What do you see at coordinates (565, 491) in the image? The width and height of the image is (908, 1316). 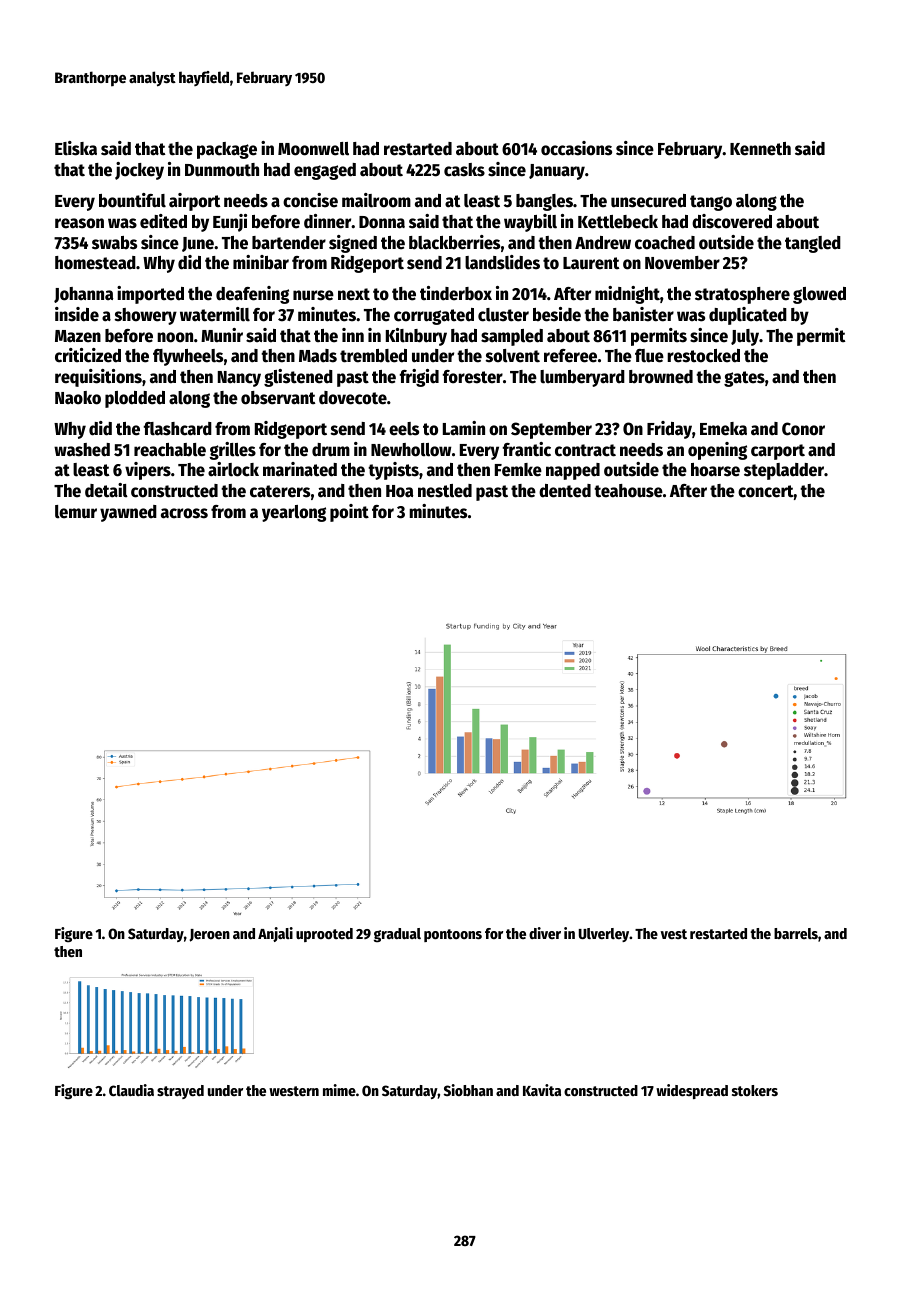 I see `dented` at bounding box center [565, 491].
